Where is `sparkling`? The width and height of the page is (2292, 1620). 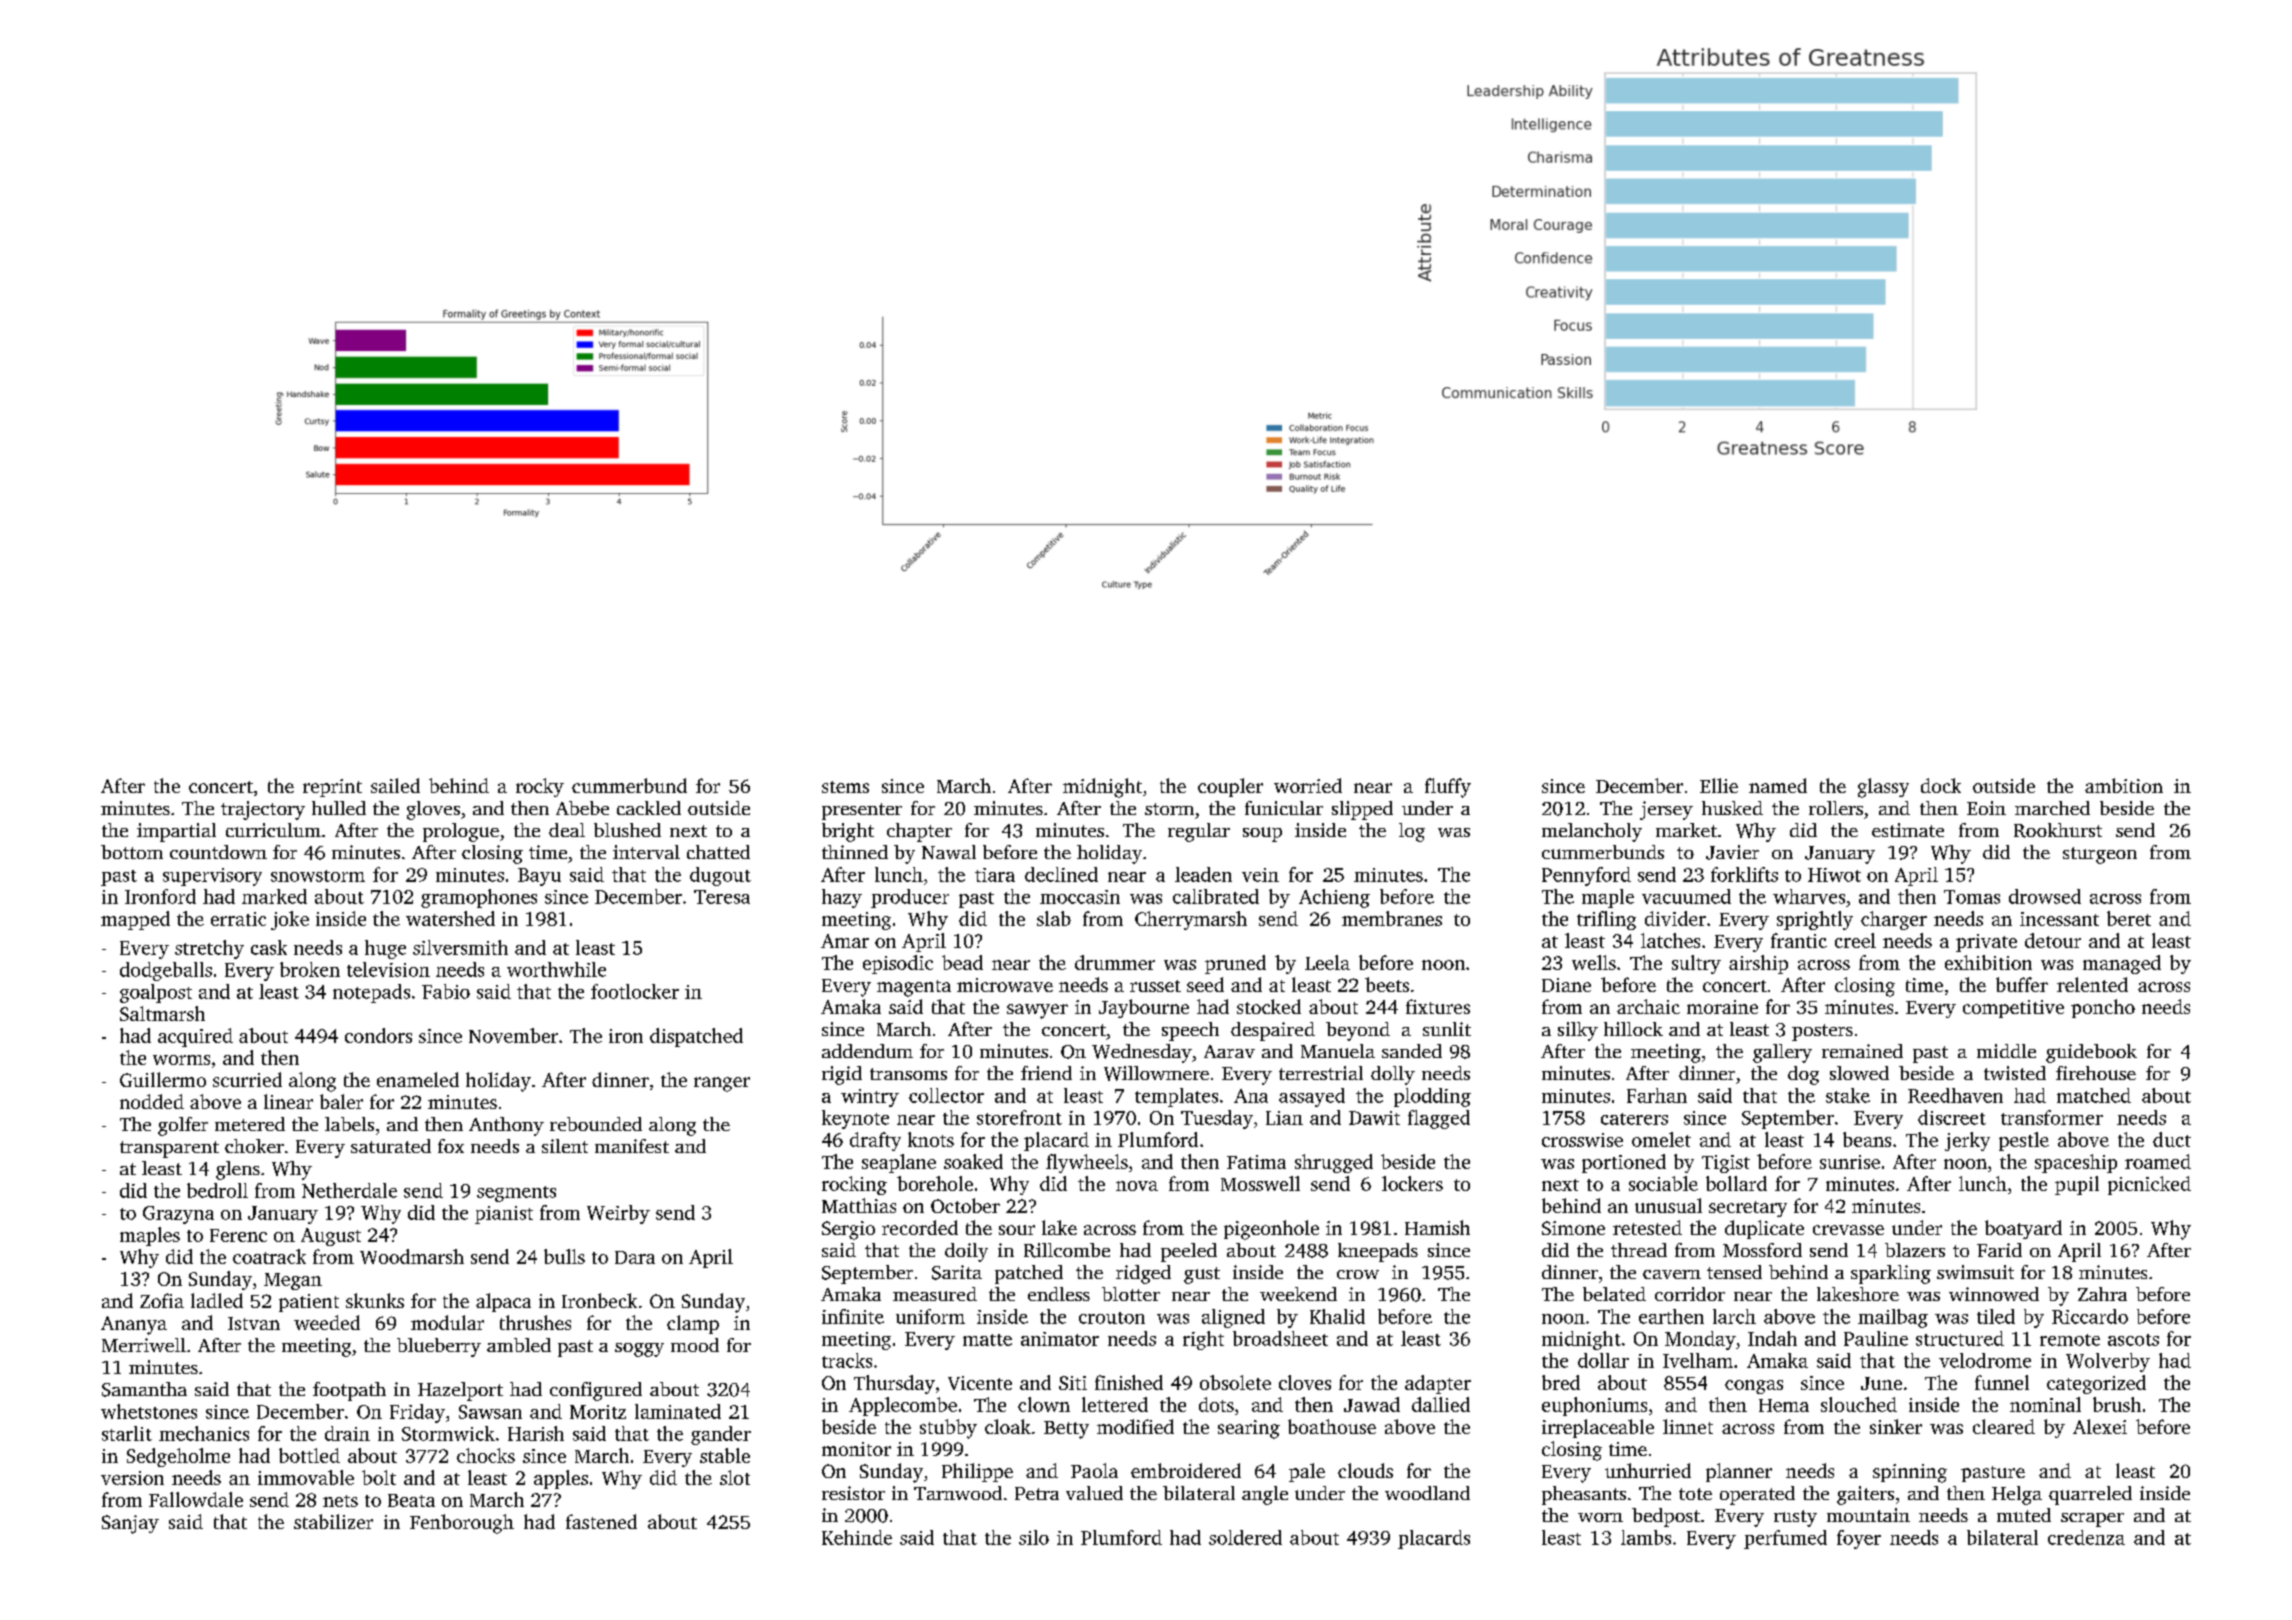 sparkling is located at coordinates (1891, 1274).
